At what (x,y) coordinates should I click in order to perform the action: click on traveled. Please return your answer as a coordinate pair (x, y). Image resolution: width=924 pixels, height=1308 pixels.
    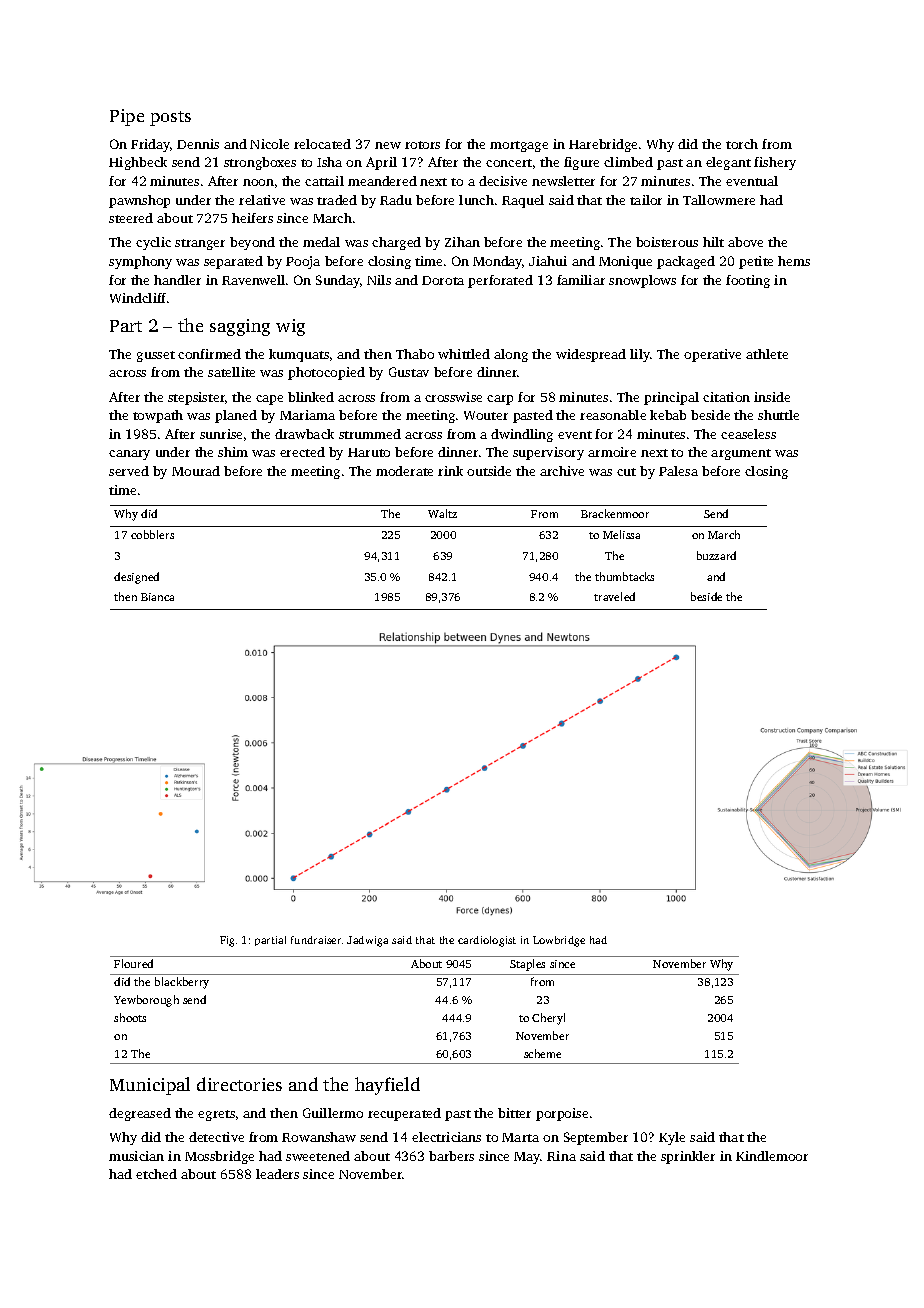
    Looking at the image, I should click on (614, 596).
